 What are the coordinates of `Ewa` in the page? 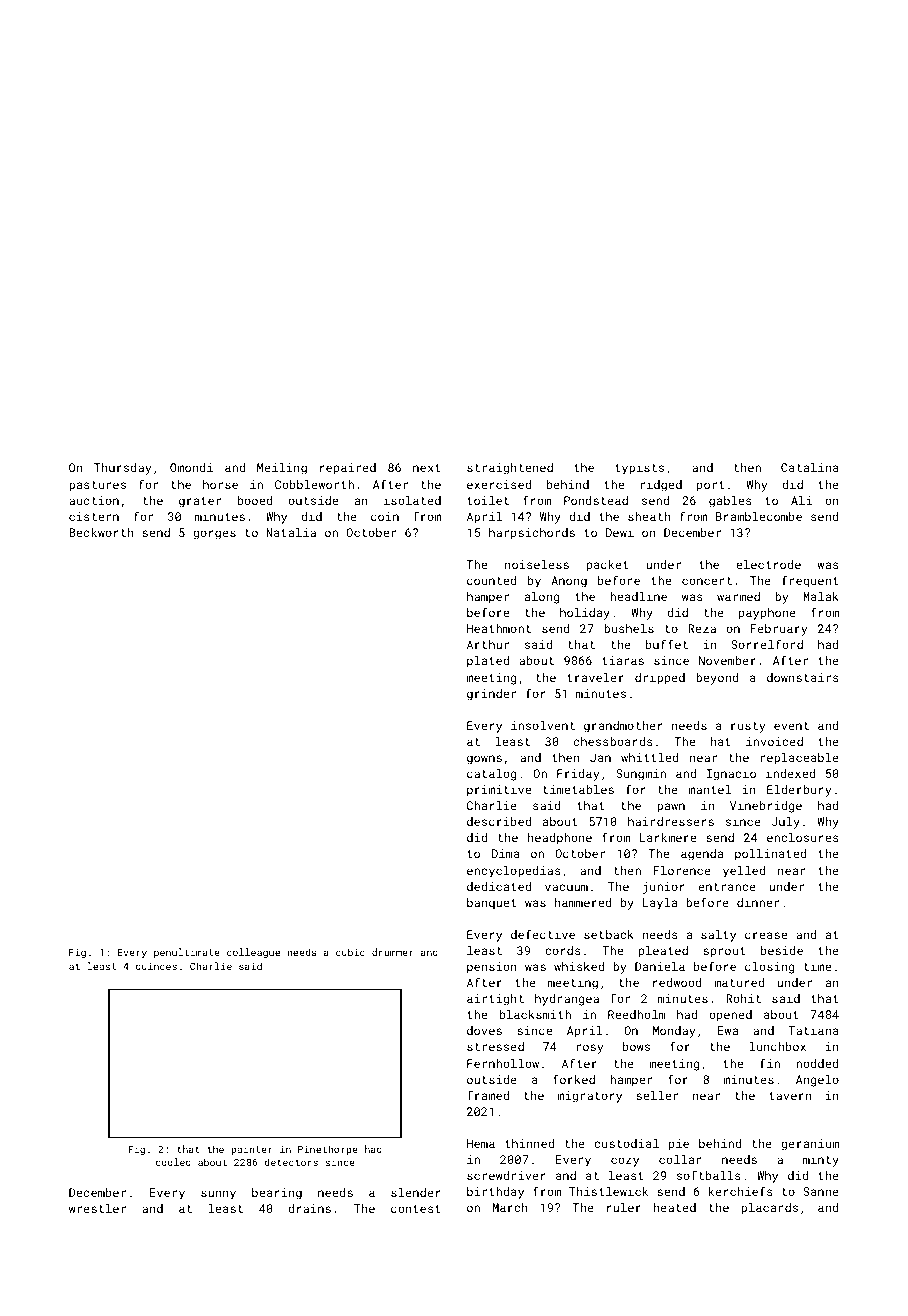 It's located at (728, 1030).
